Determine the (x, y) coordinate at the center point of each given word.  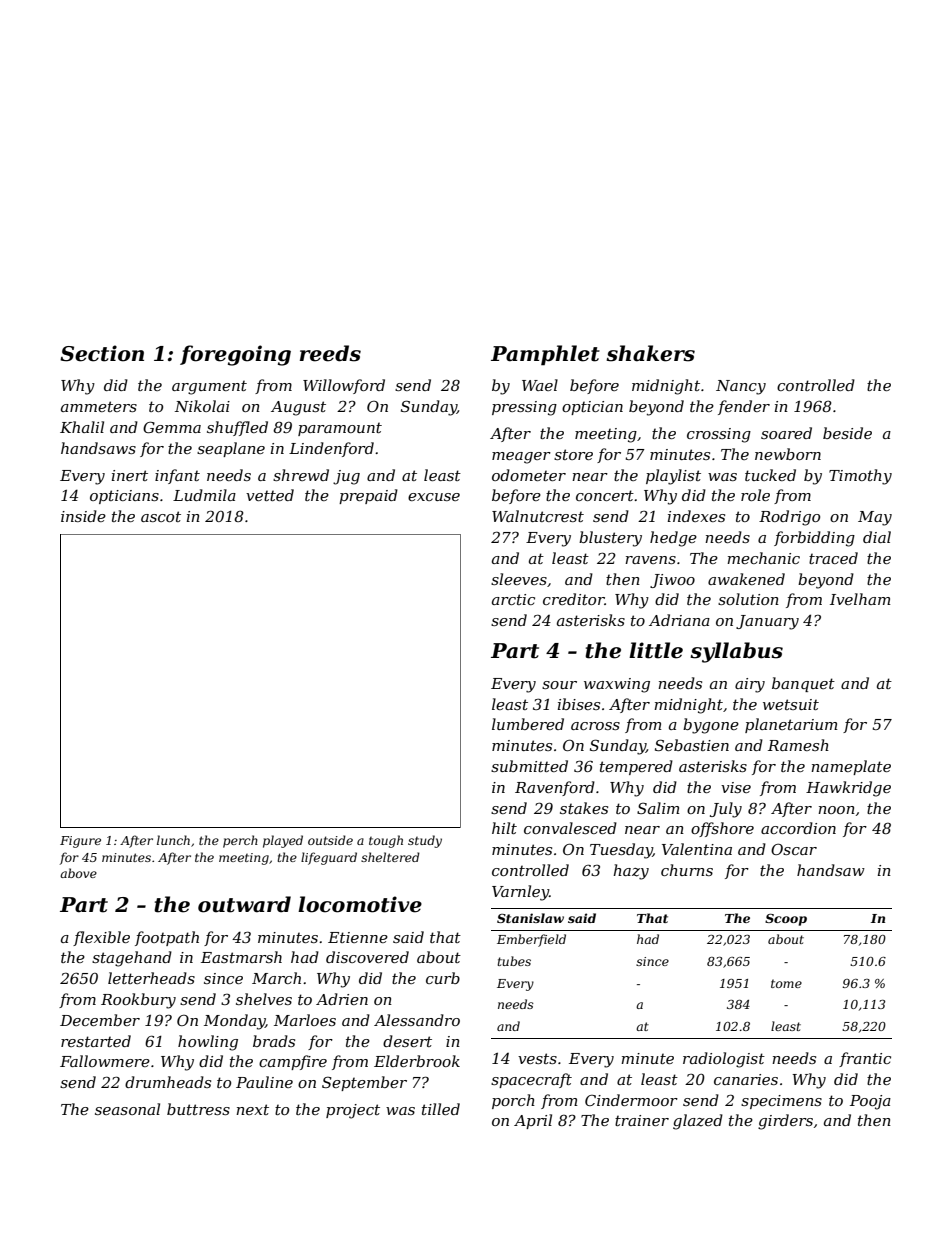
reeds (330, 353)
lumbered (528, 724)
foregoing (235, 355)
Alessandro (417, 1020)
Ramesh (798, 745)
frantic (865, 1059)
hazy (631, 872)
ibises (579, 704)
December (100, 1020)
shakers (650, 353)
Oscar (794, 849)
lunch (173, 840)
